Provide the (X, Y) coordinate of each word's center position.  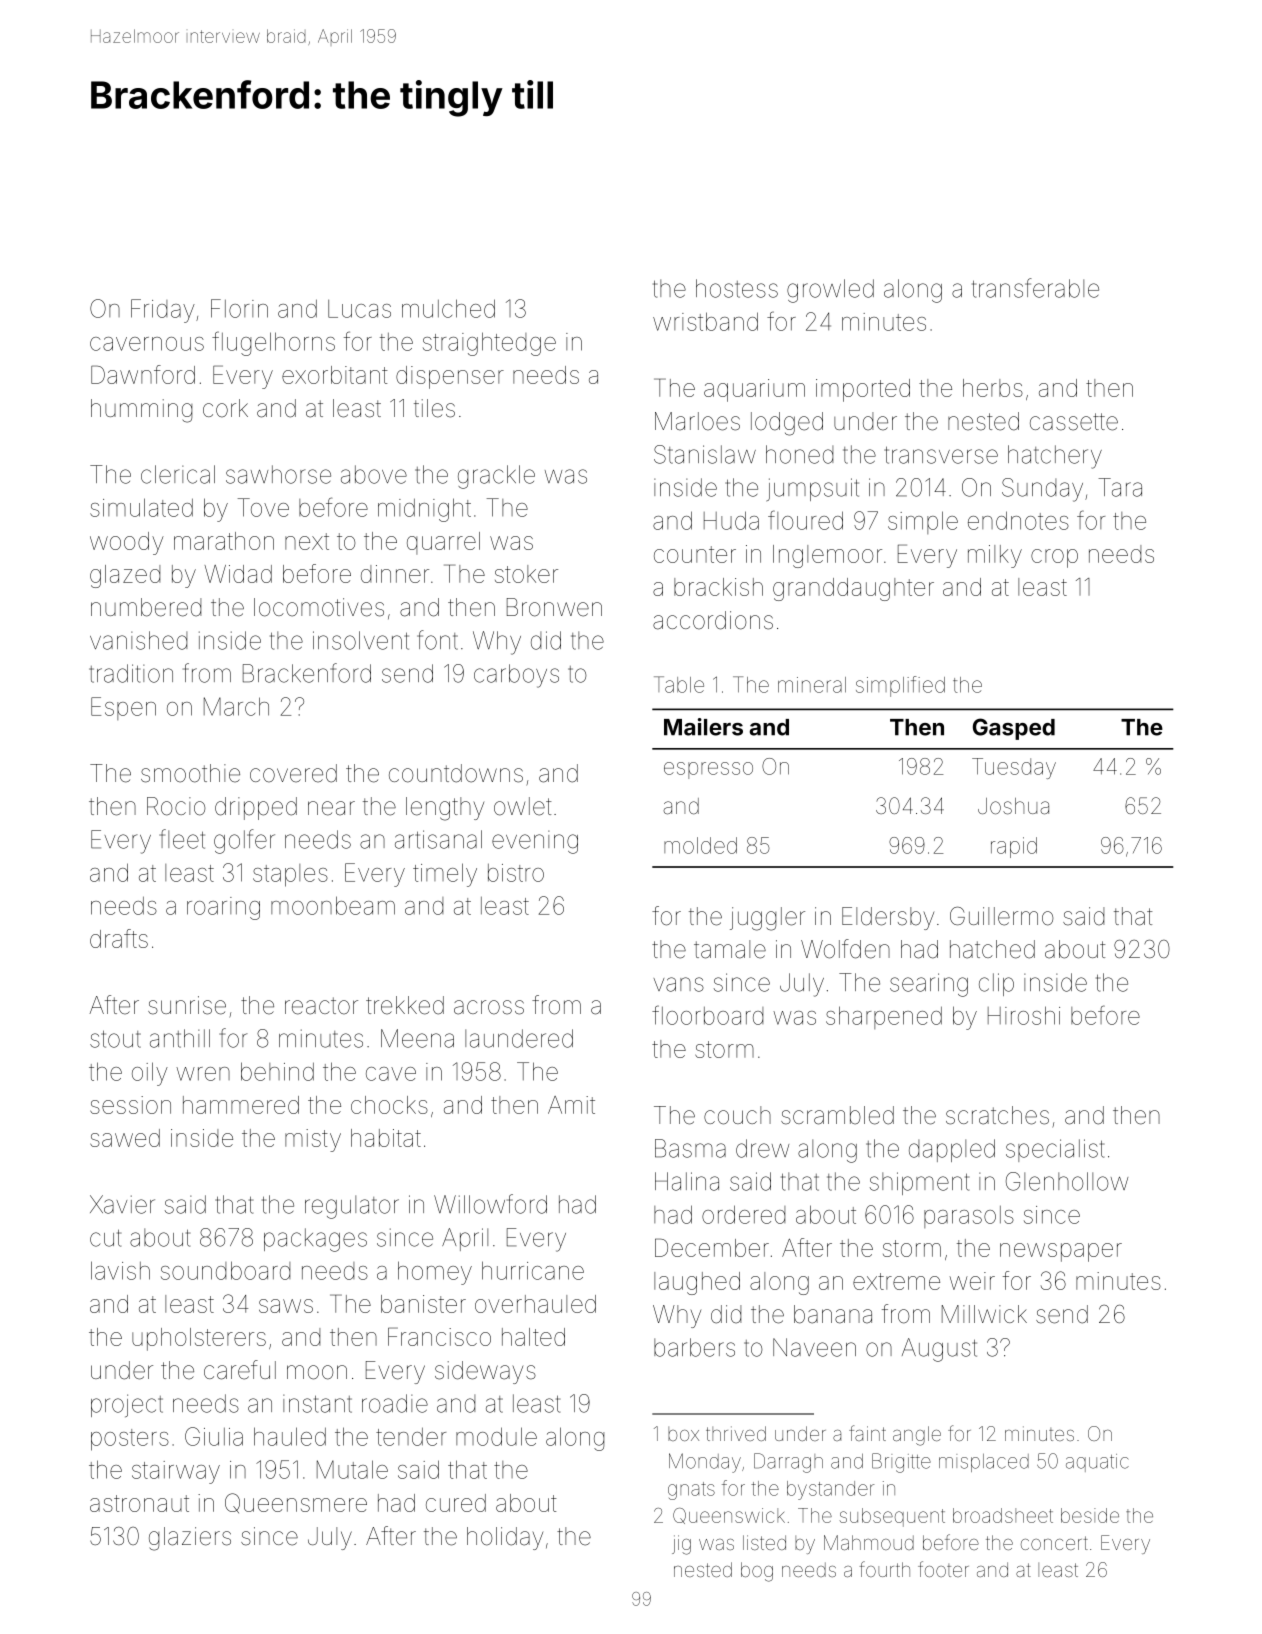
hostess (737, 288)
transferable (1035, 288)
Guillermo (1002, 916)
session (130, 1105)
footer (943, 1569)
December (712, 1247)
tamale (730, 949)
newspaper (1061, 1252)
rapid (1014, 847)
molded (700, 845)
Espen (123, 708)
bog (757, 1572)
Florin (239, 308)
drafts (119, 938)
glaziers (190, 1539)
